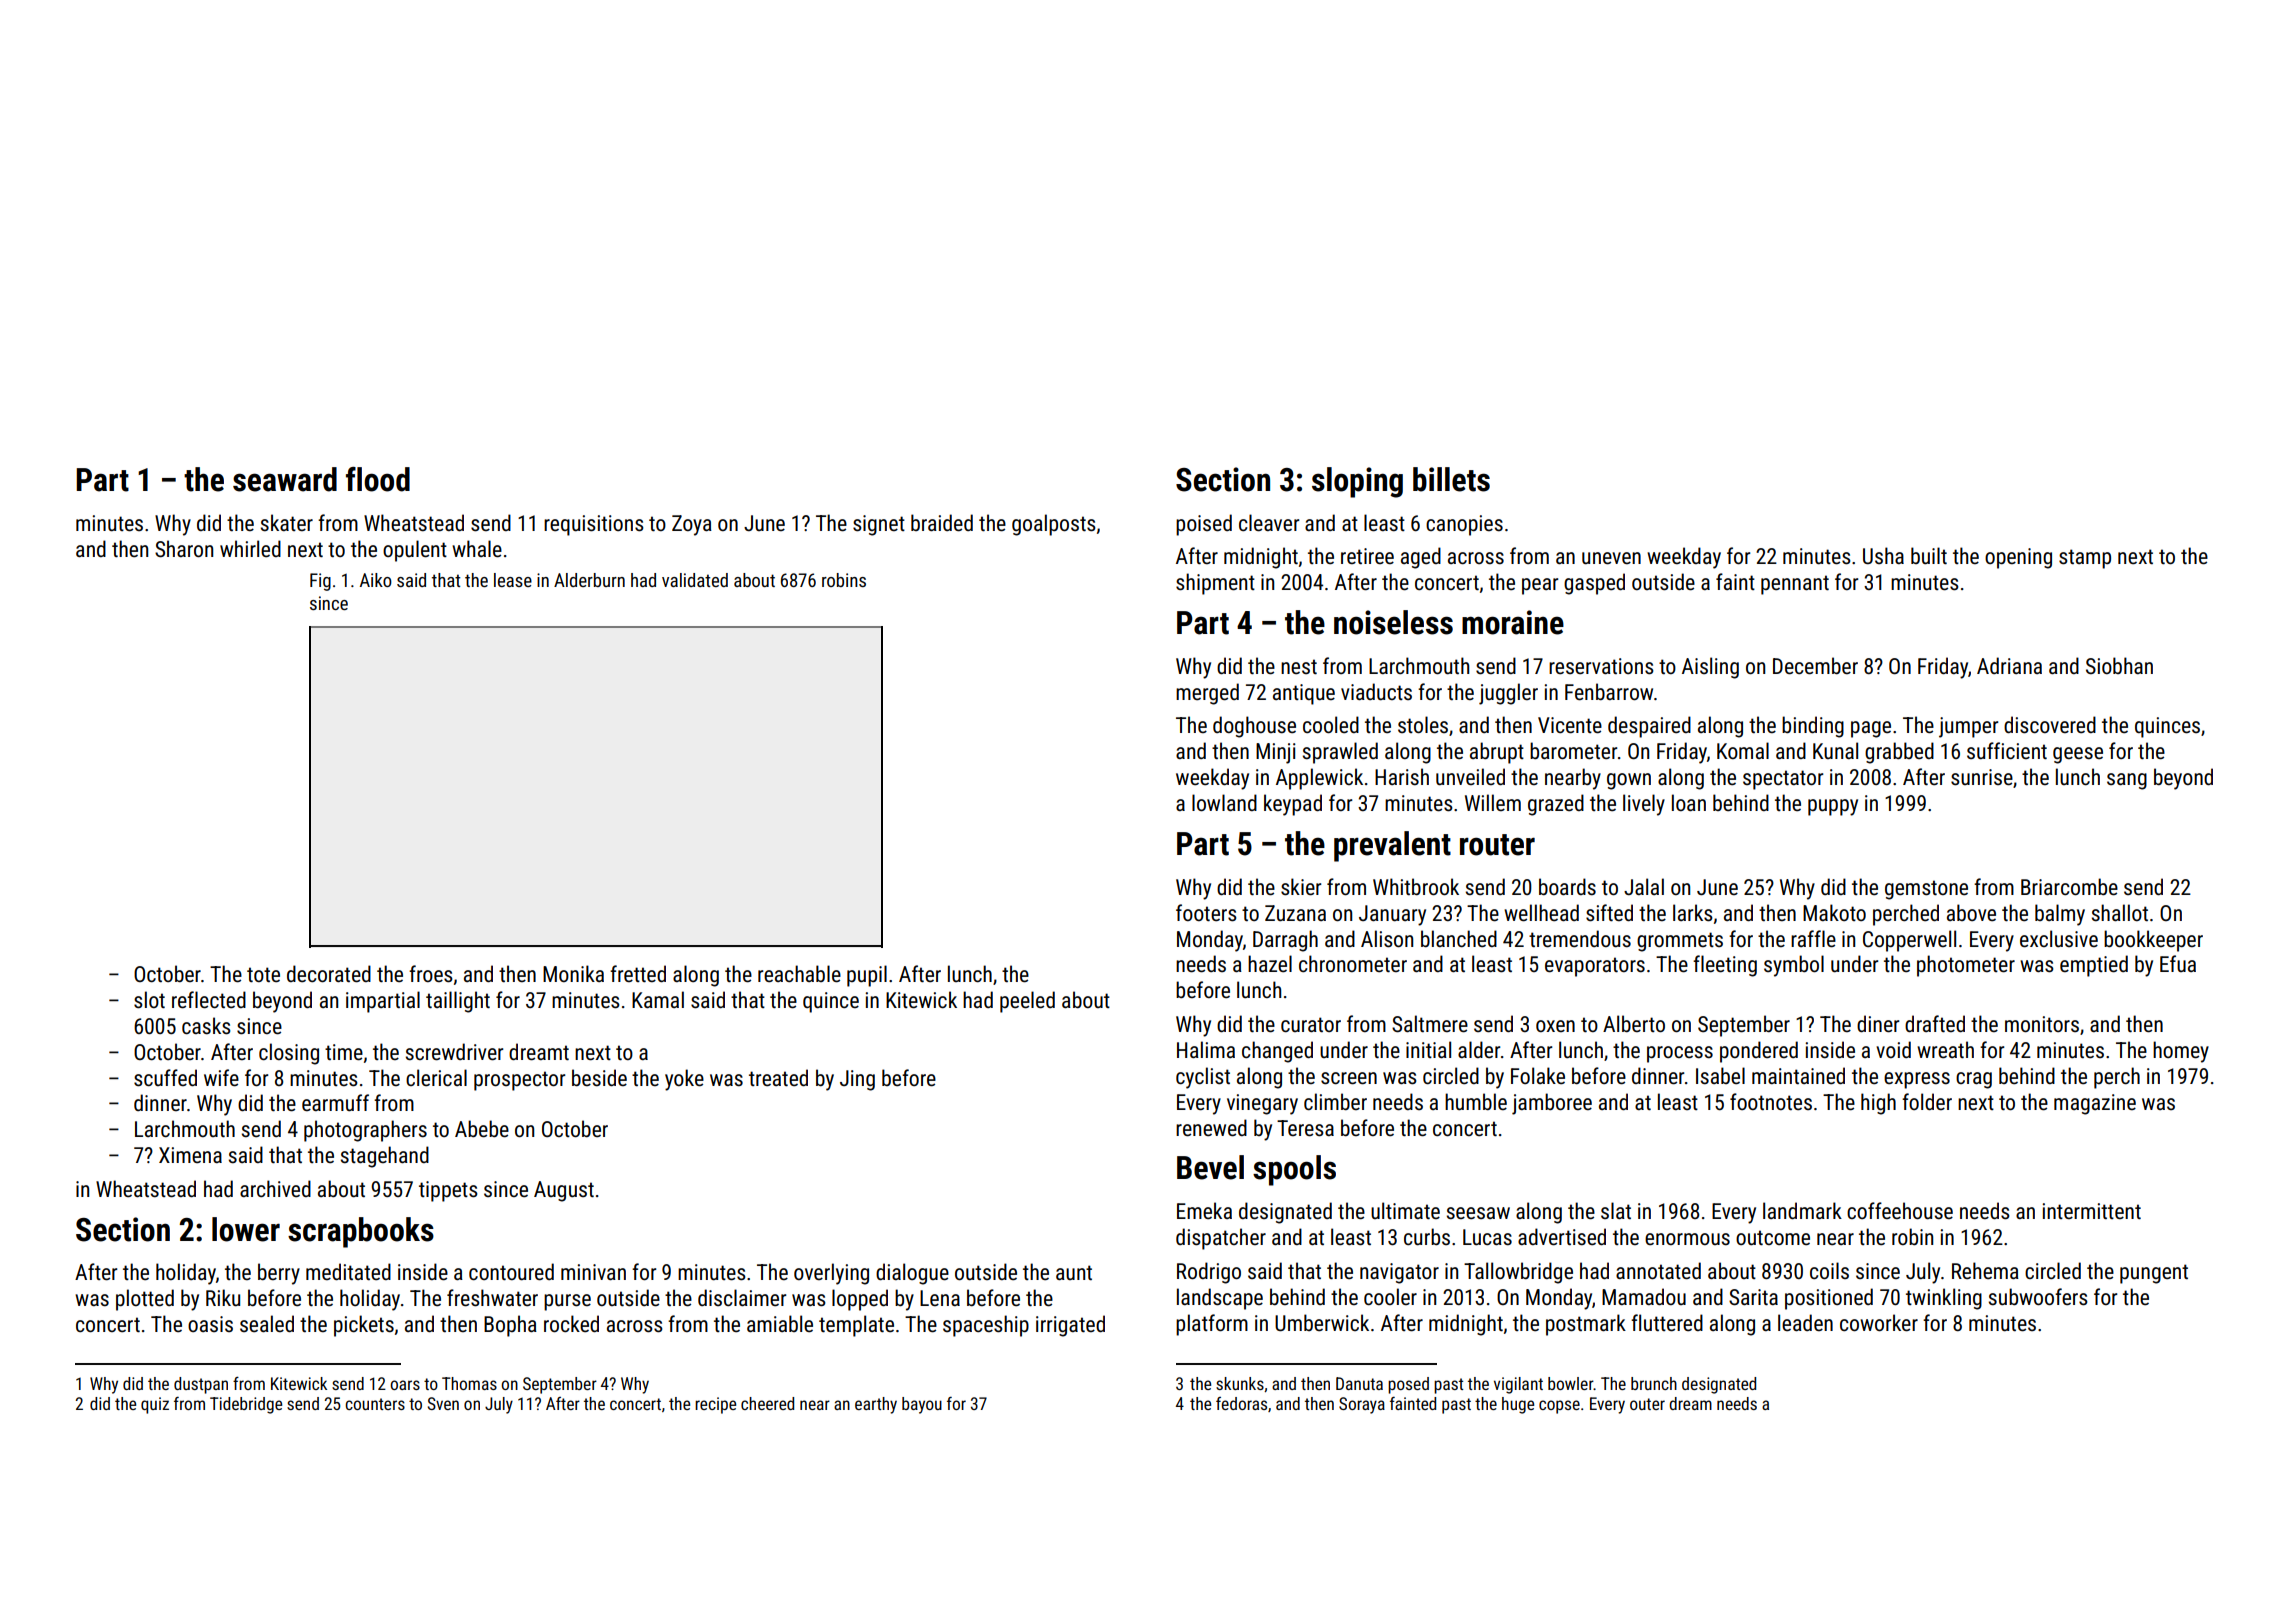 The width and height of the screenshot is (2292, 1620). What do you see at coordinates (1224, 802) in the screenshot?
I see `lowland` at bounding box center [1224, 802].
